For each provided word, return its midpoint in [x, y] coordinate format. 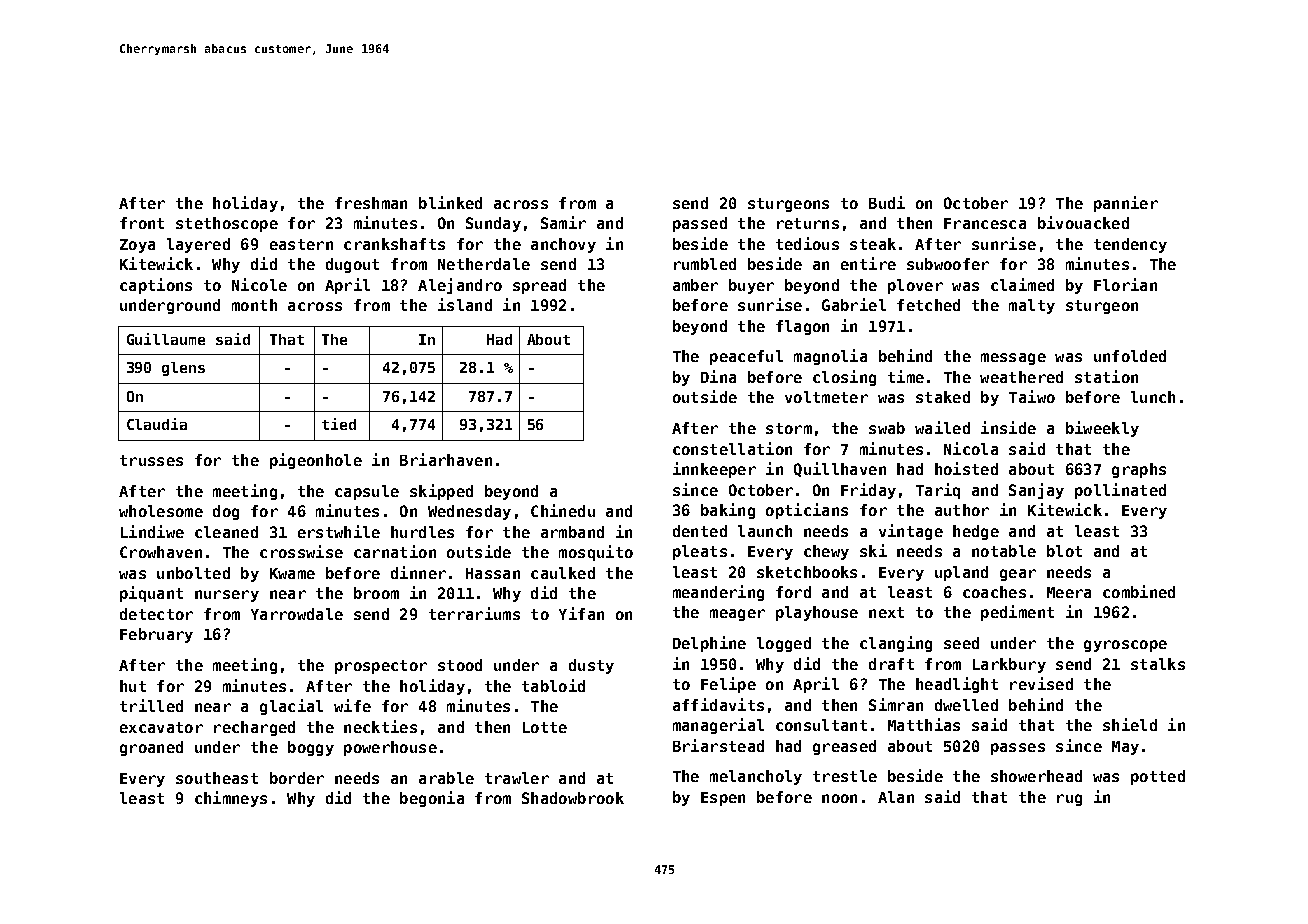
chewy [826, 552]
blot [1064, 551]
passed [700, 224]
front [142, 223]
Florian [1125, 284]
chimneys [231, 799]
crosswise [301, 551]
